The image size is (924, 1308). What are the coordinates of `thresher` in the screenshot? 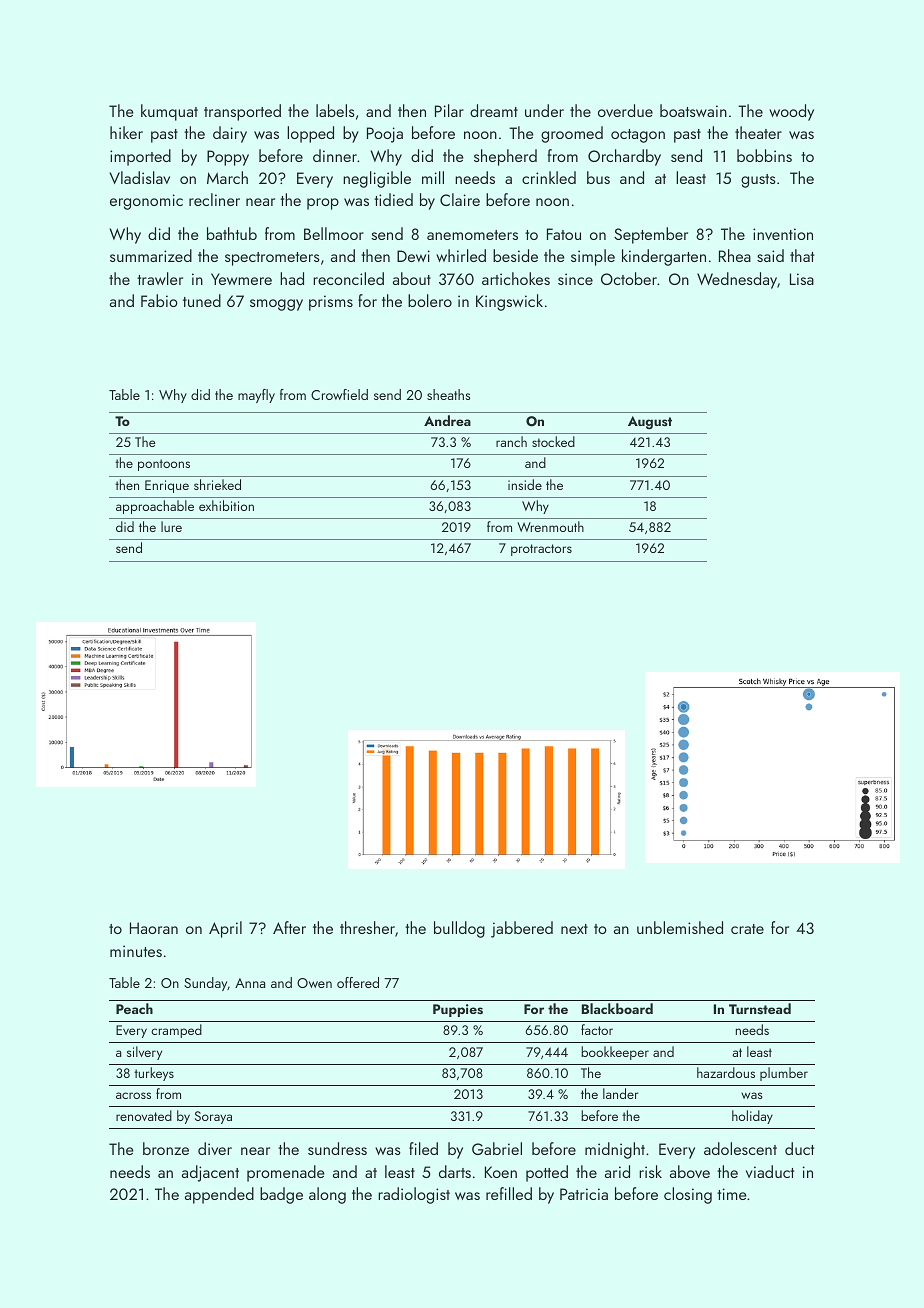 It's located at (367, 927).
